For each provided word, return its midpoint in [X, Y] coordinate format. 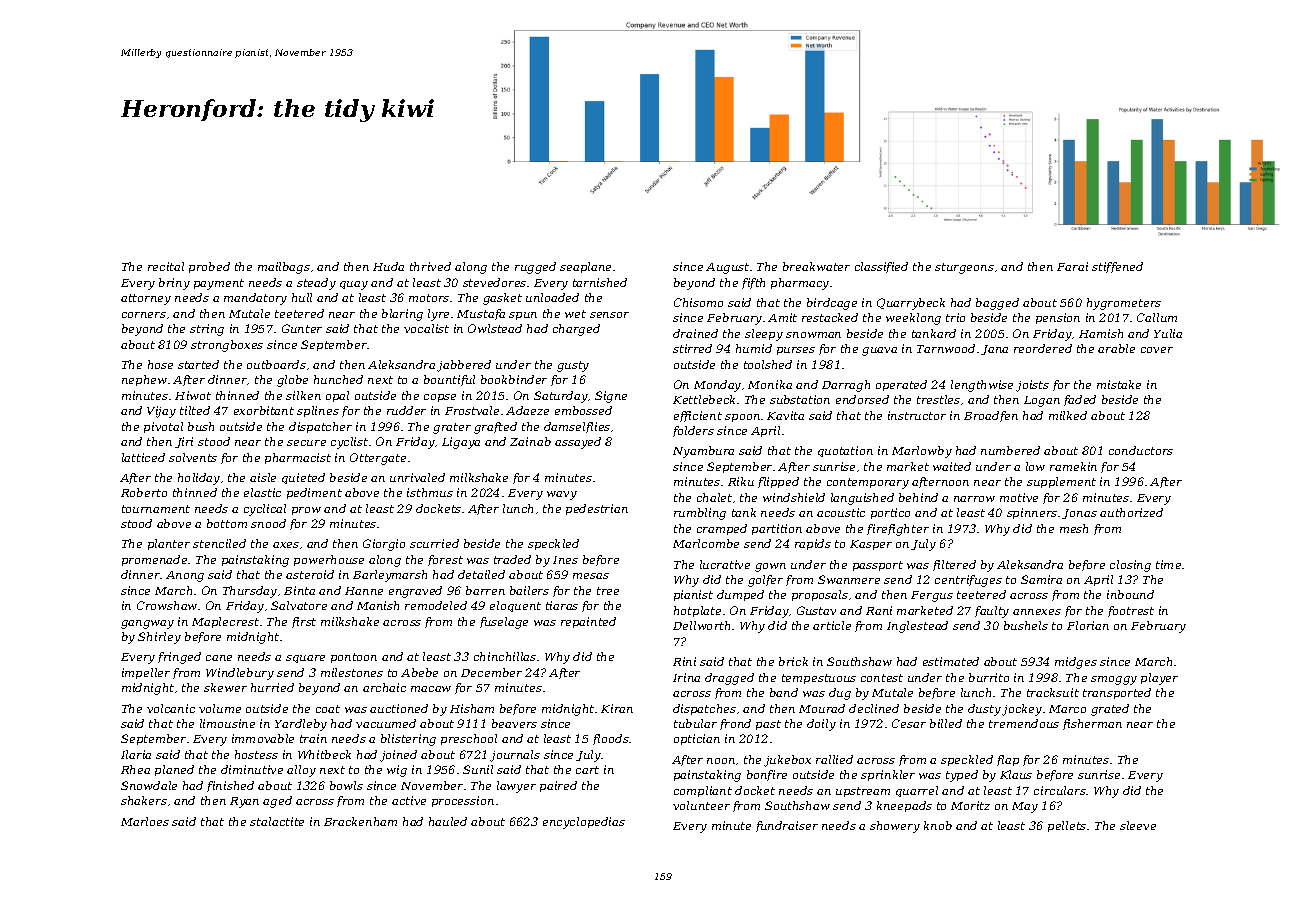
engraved [415, 592]
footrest [1131, 611]
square [305, 659]
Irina [686, 677]
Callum [1157, 317]
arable [1116, 348]
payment [219, 284]
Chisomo [698, 302]
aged [277, 802]
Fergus [932, 596]
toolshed [768, 364]
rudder [406, 410]
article [832, 625]
